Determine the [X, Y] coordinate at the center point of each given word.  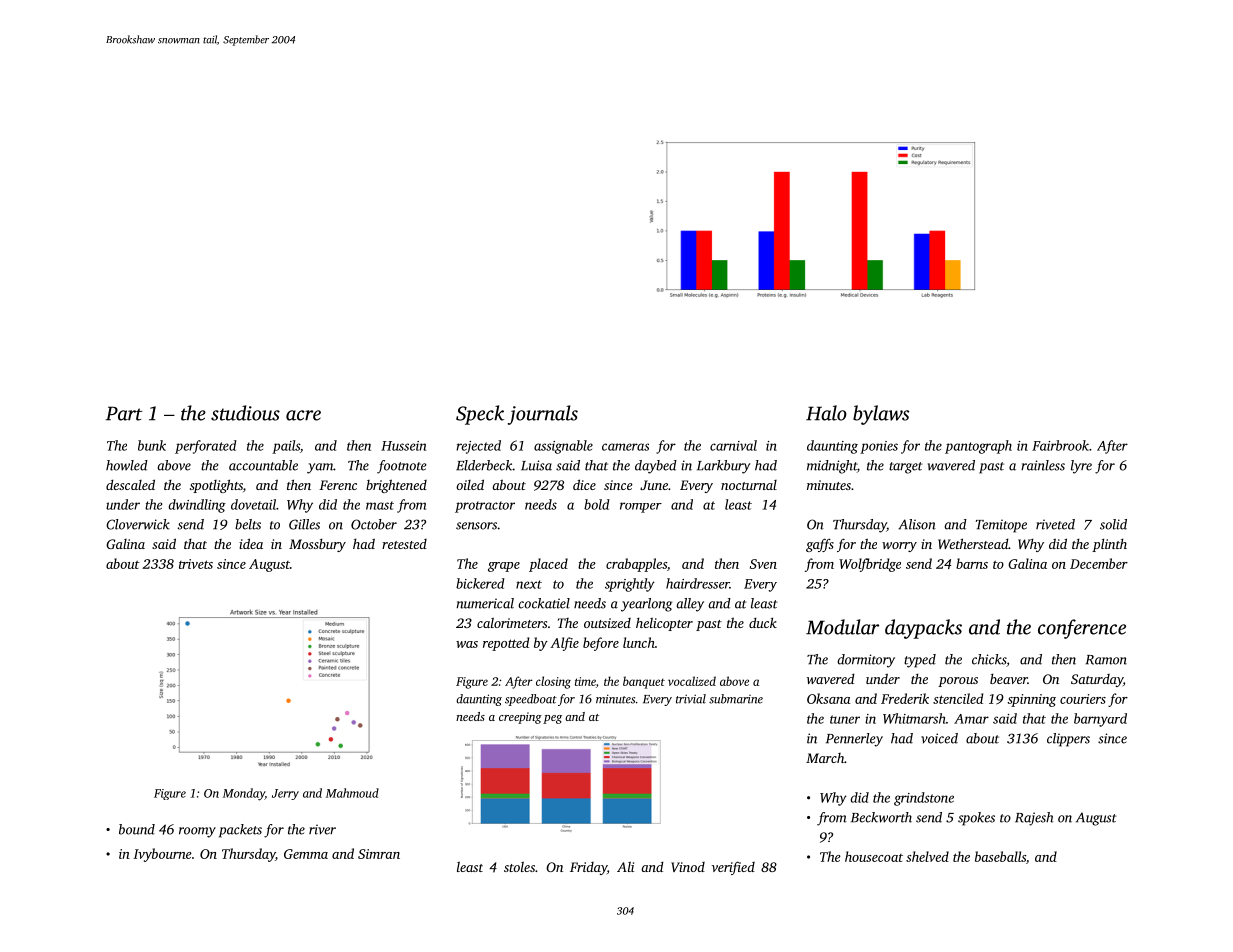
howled [127, 465]
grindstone [924, 799]
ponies [879, 447]
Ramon [1106, 660]
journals [543, 415]
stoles [519, 867]
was [467, 644]
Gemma [306, 854]
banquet [644, 682]
